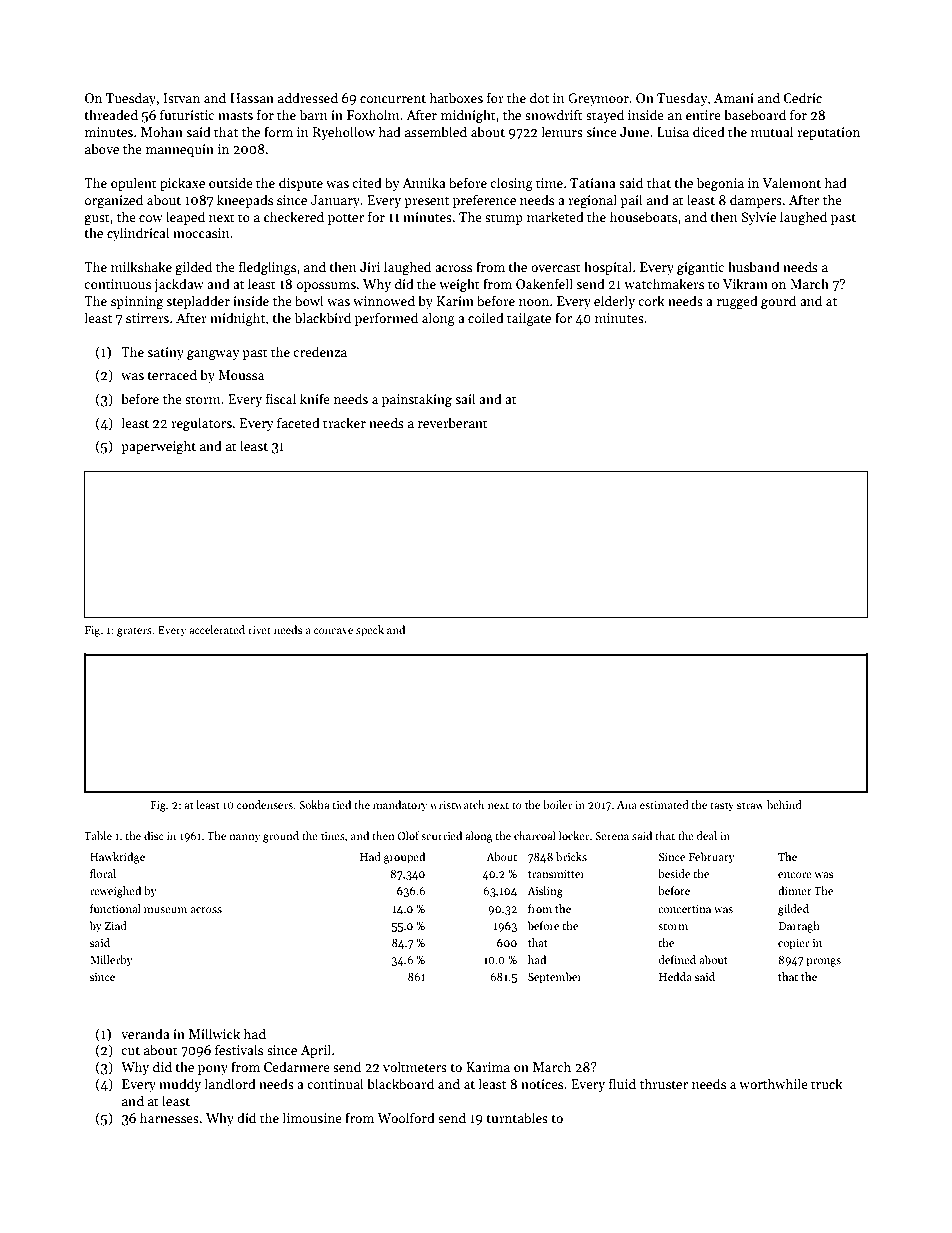 The image size is (952, 1233). I want to click on Cedric, so click(802, 97).
